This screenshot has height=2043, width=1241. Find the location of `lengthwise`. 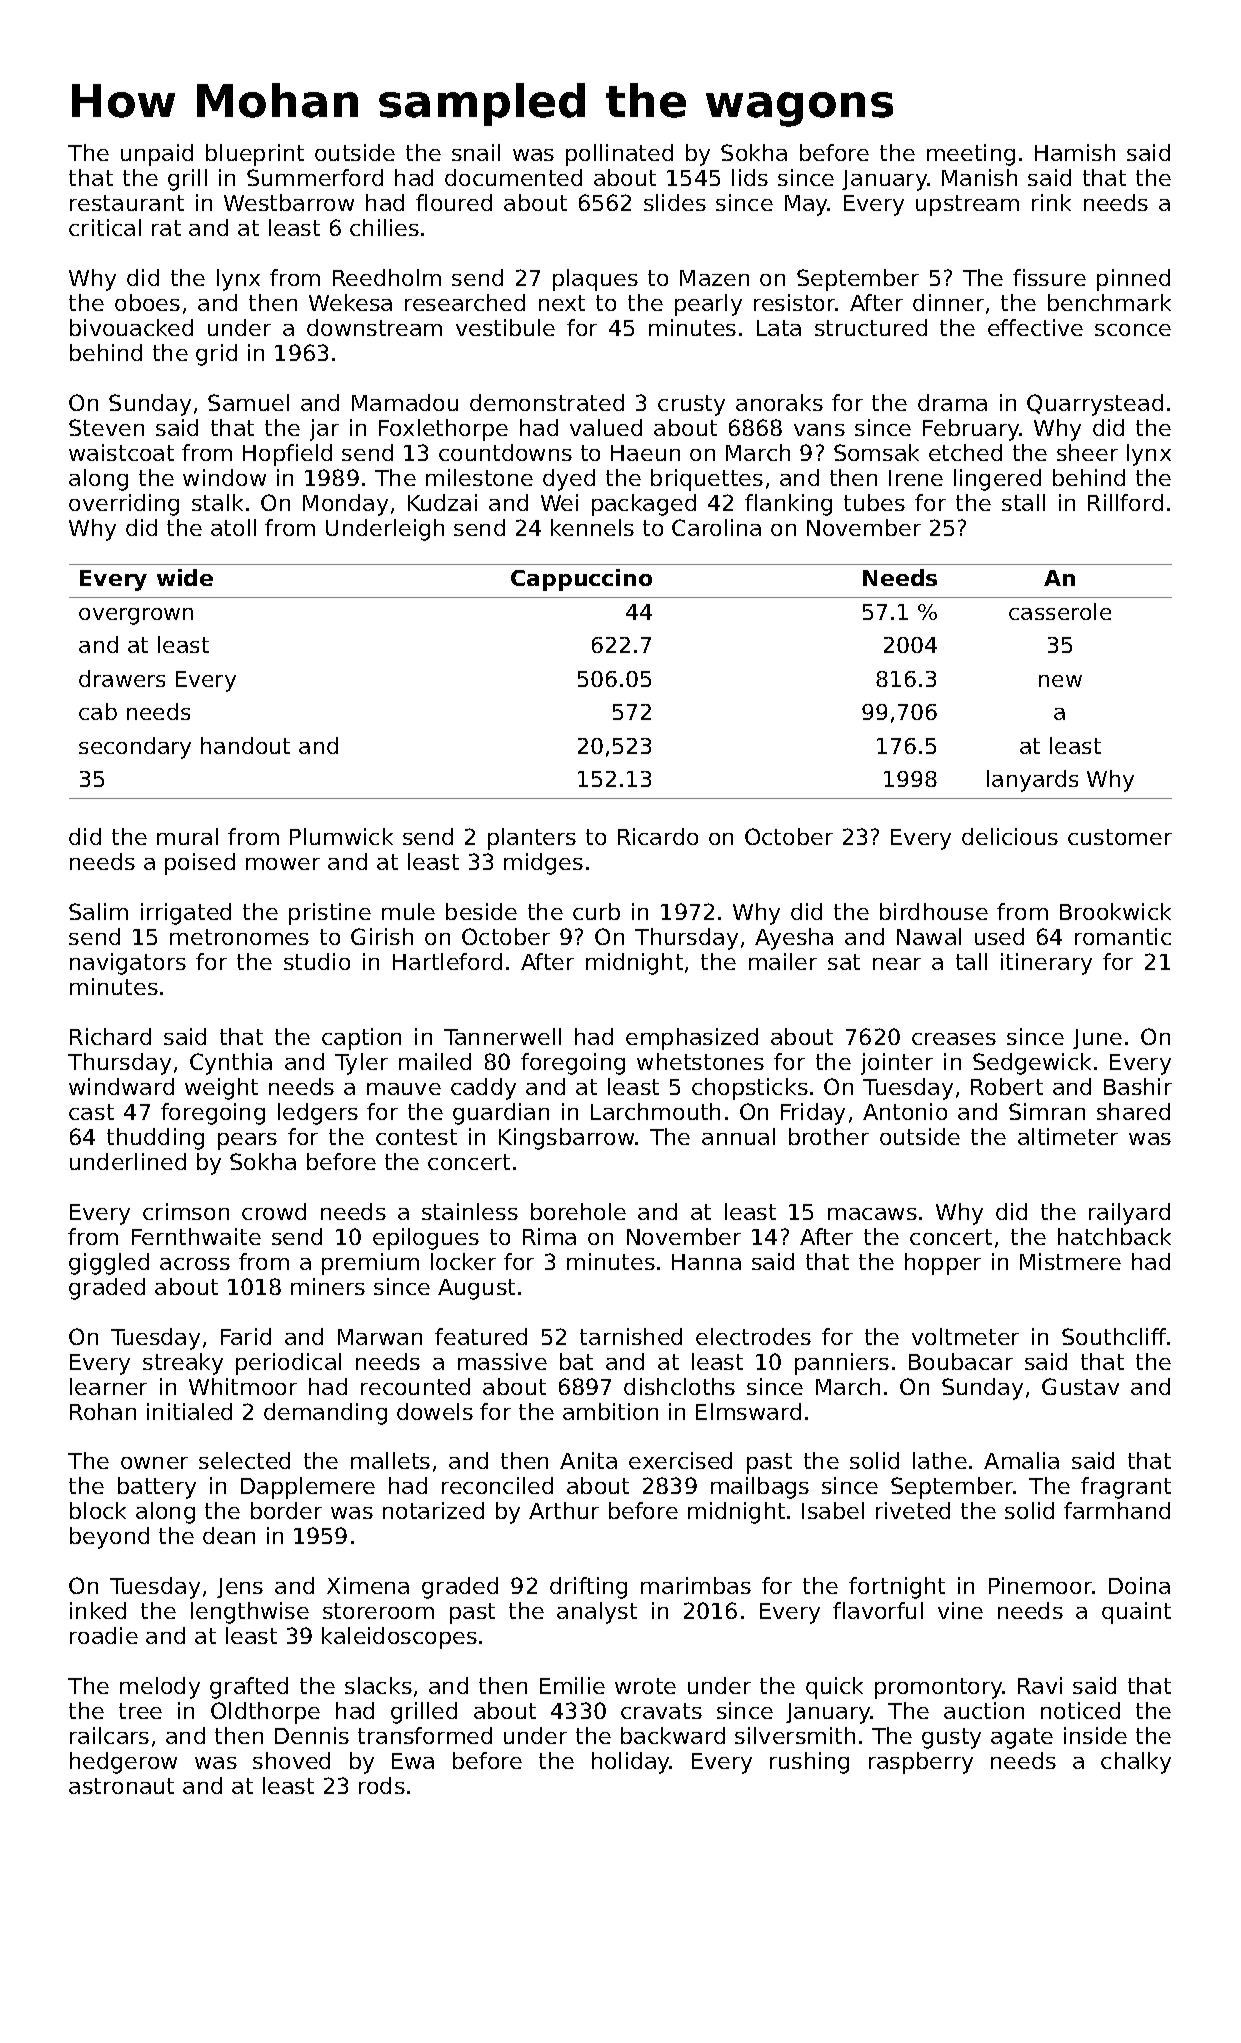

lengthwise is located at coordinates (250, 1613).
